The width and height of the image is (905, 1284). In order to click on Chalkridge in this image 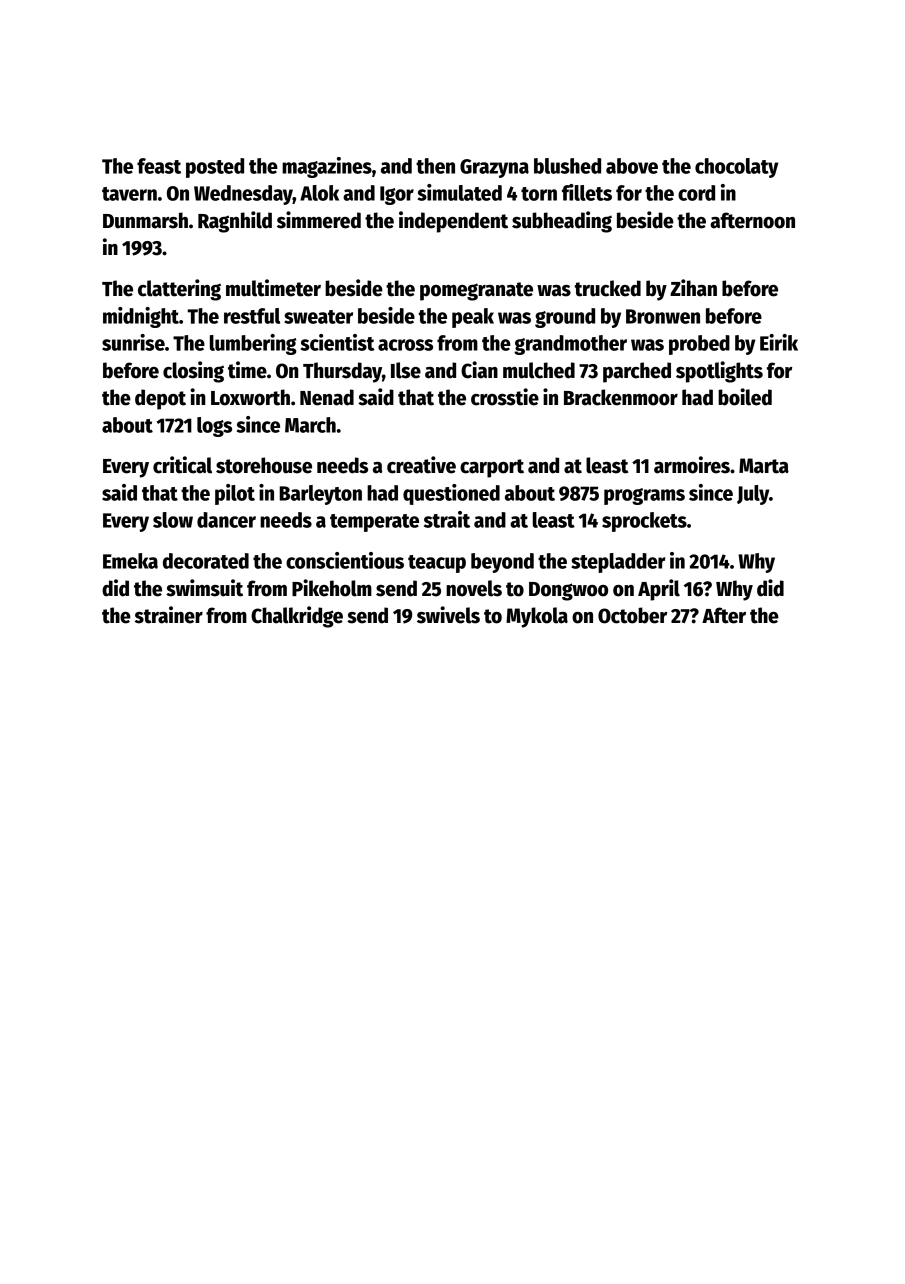, I will do `click(297, 617)`.
